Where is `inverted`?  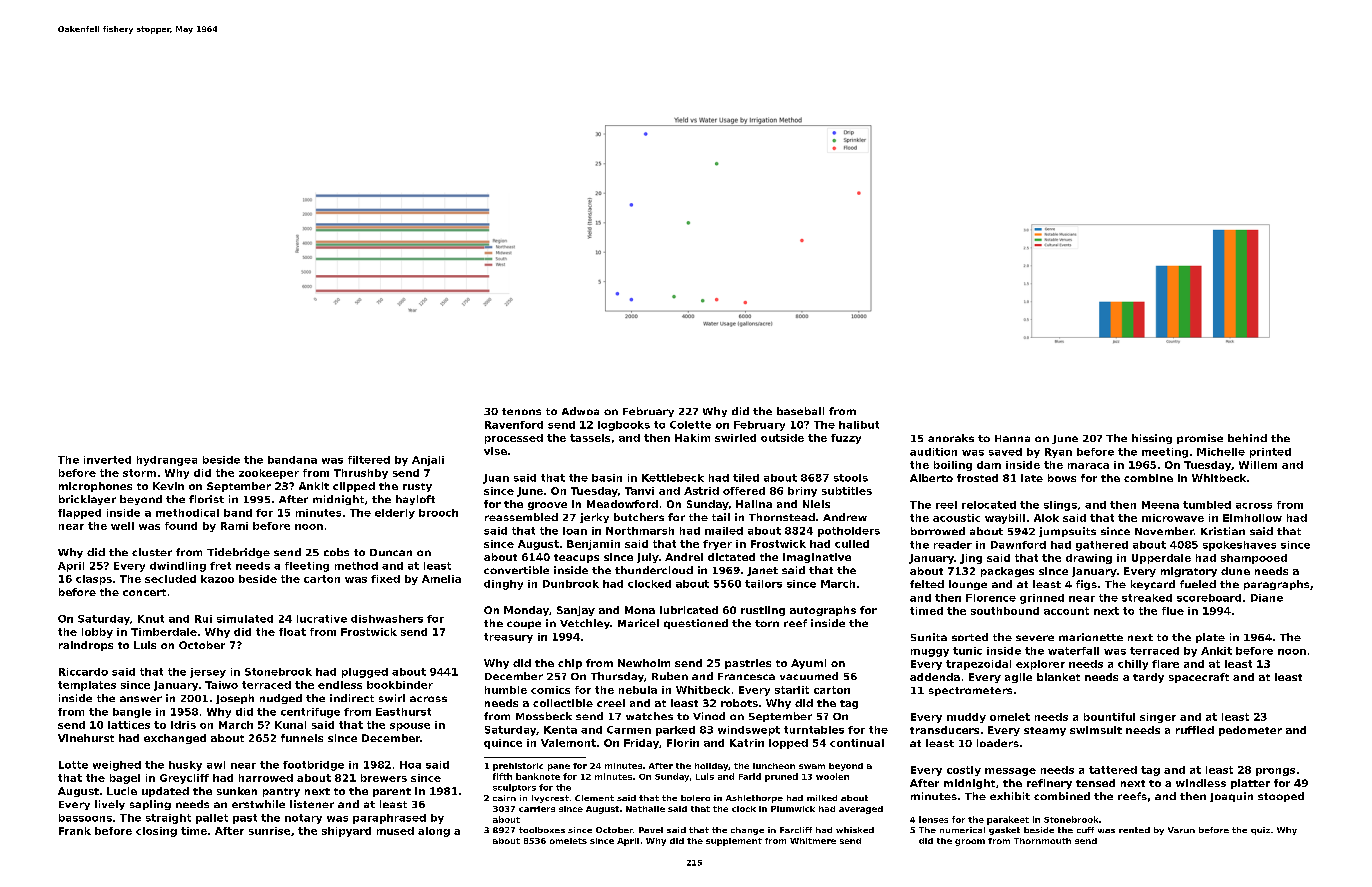 inverted is located at coordinates (107, 460).
